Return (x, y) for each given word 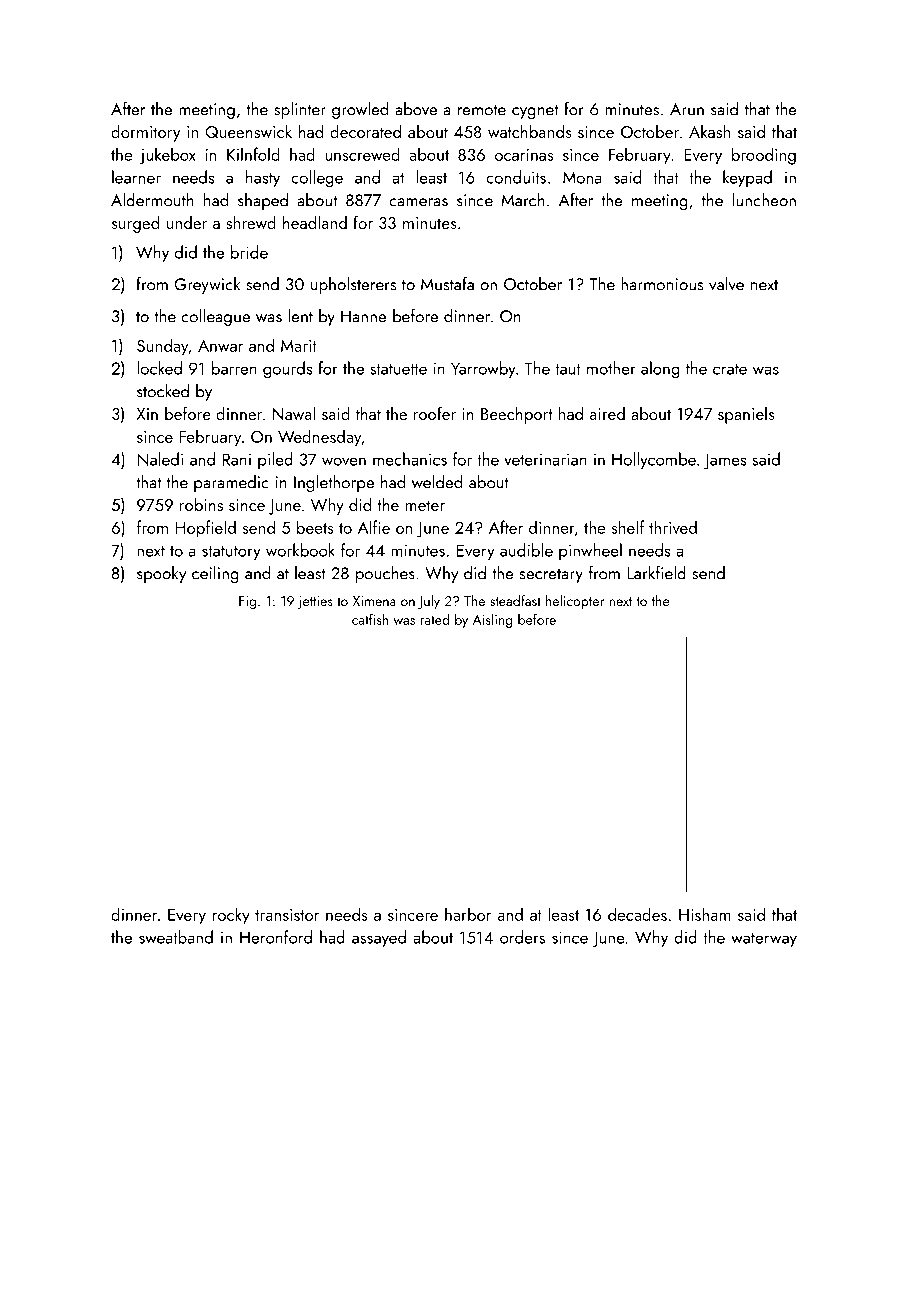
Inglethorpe (334, 483)
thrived (673, 527)
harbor (468, 914)
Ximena (374, 601)
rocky (231, 916)
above (416, 109)
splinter (300, 110)
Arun (687, 109)
